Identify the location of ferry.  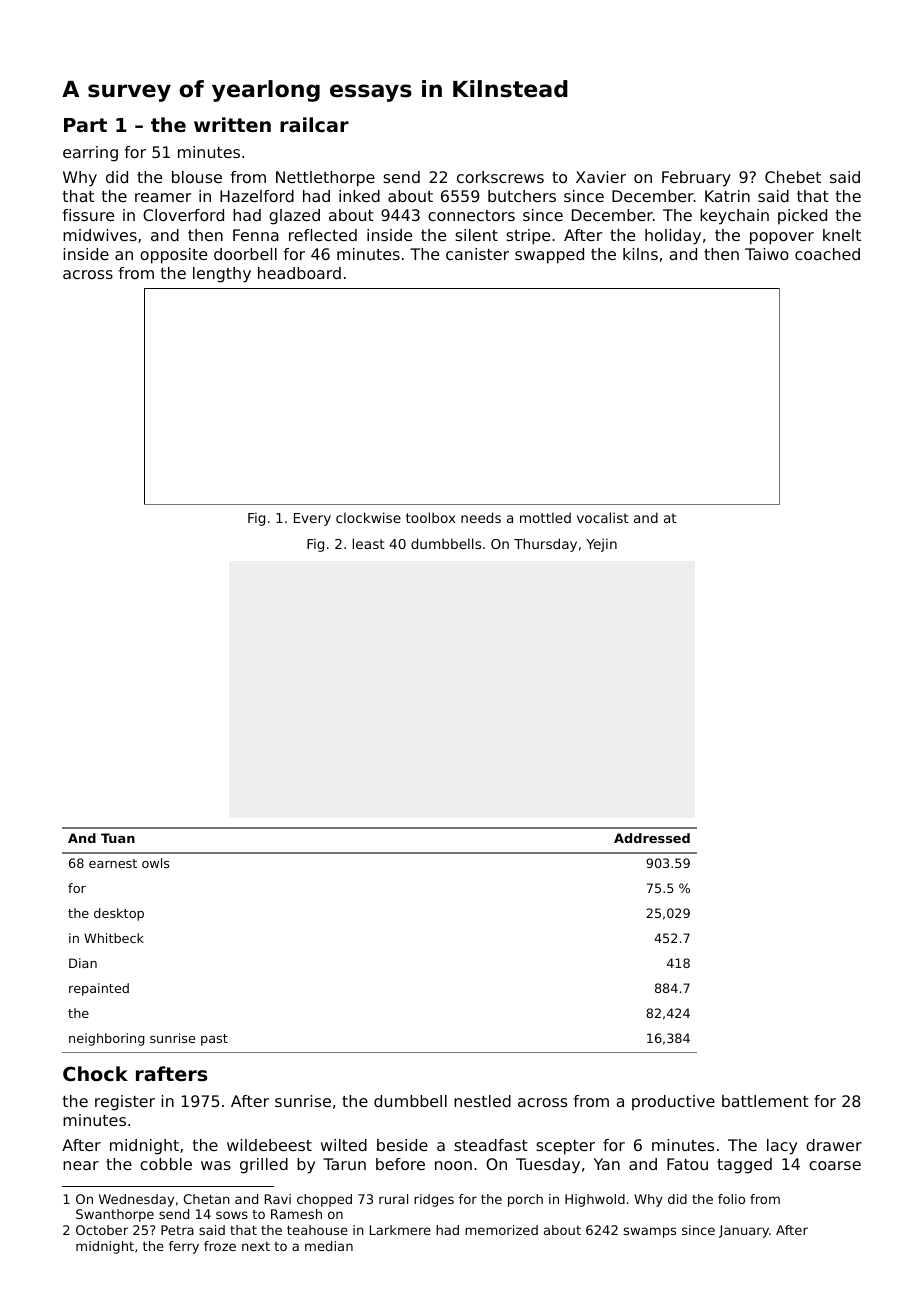
(184, 1247).
